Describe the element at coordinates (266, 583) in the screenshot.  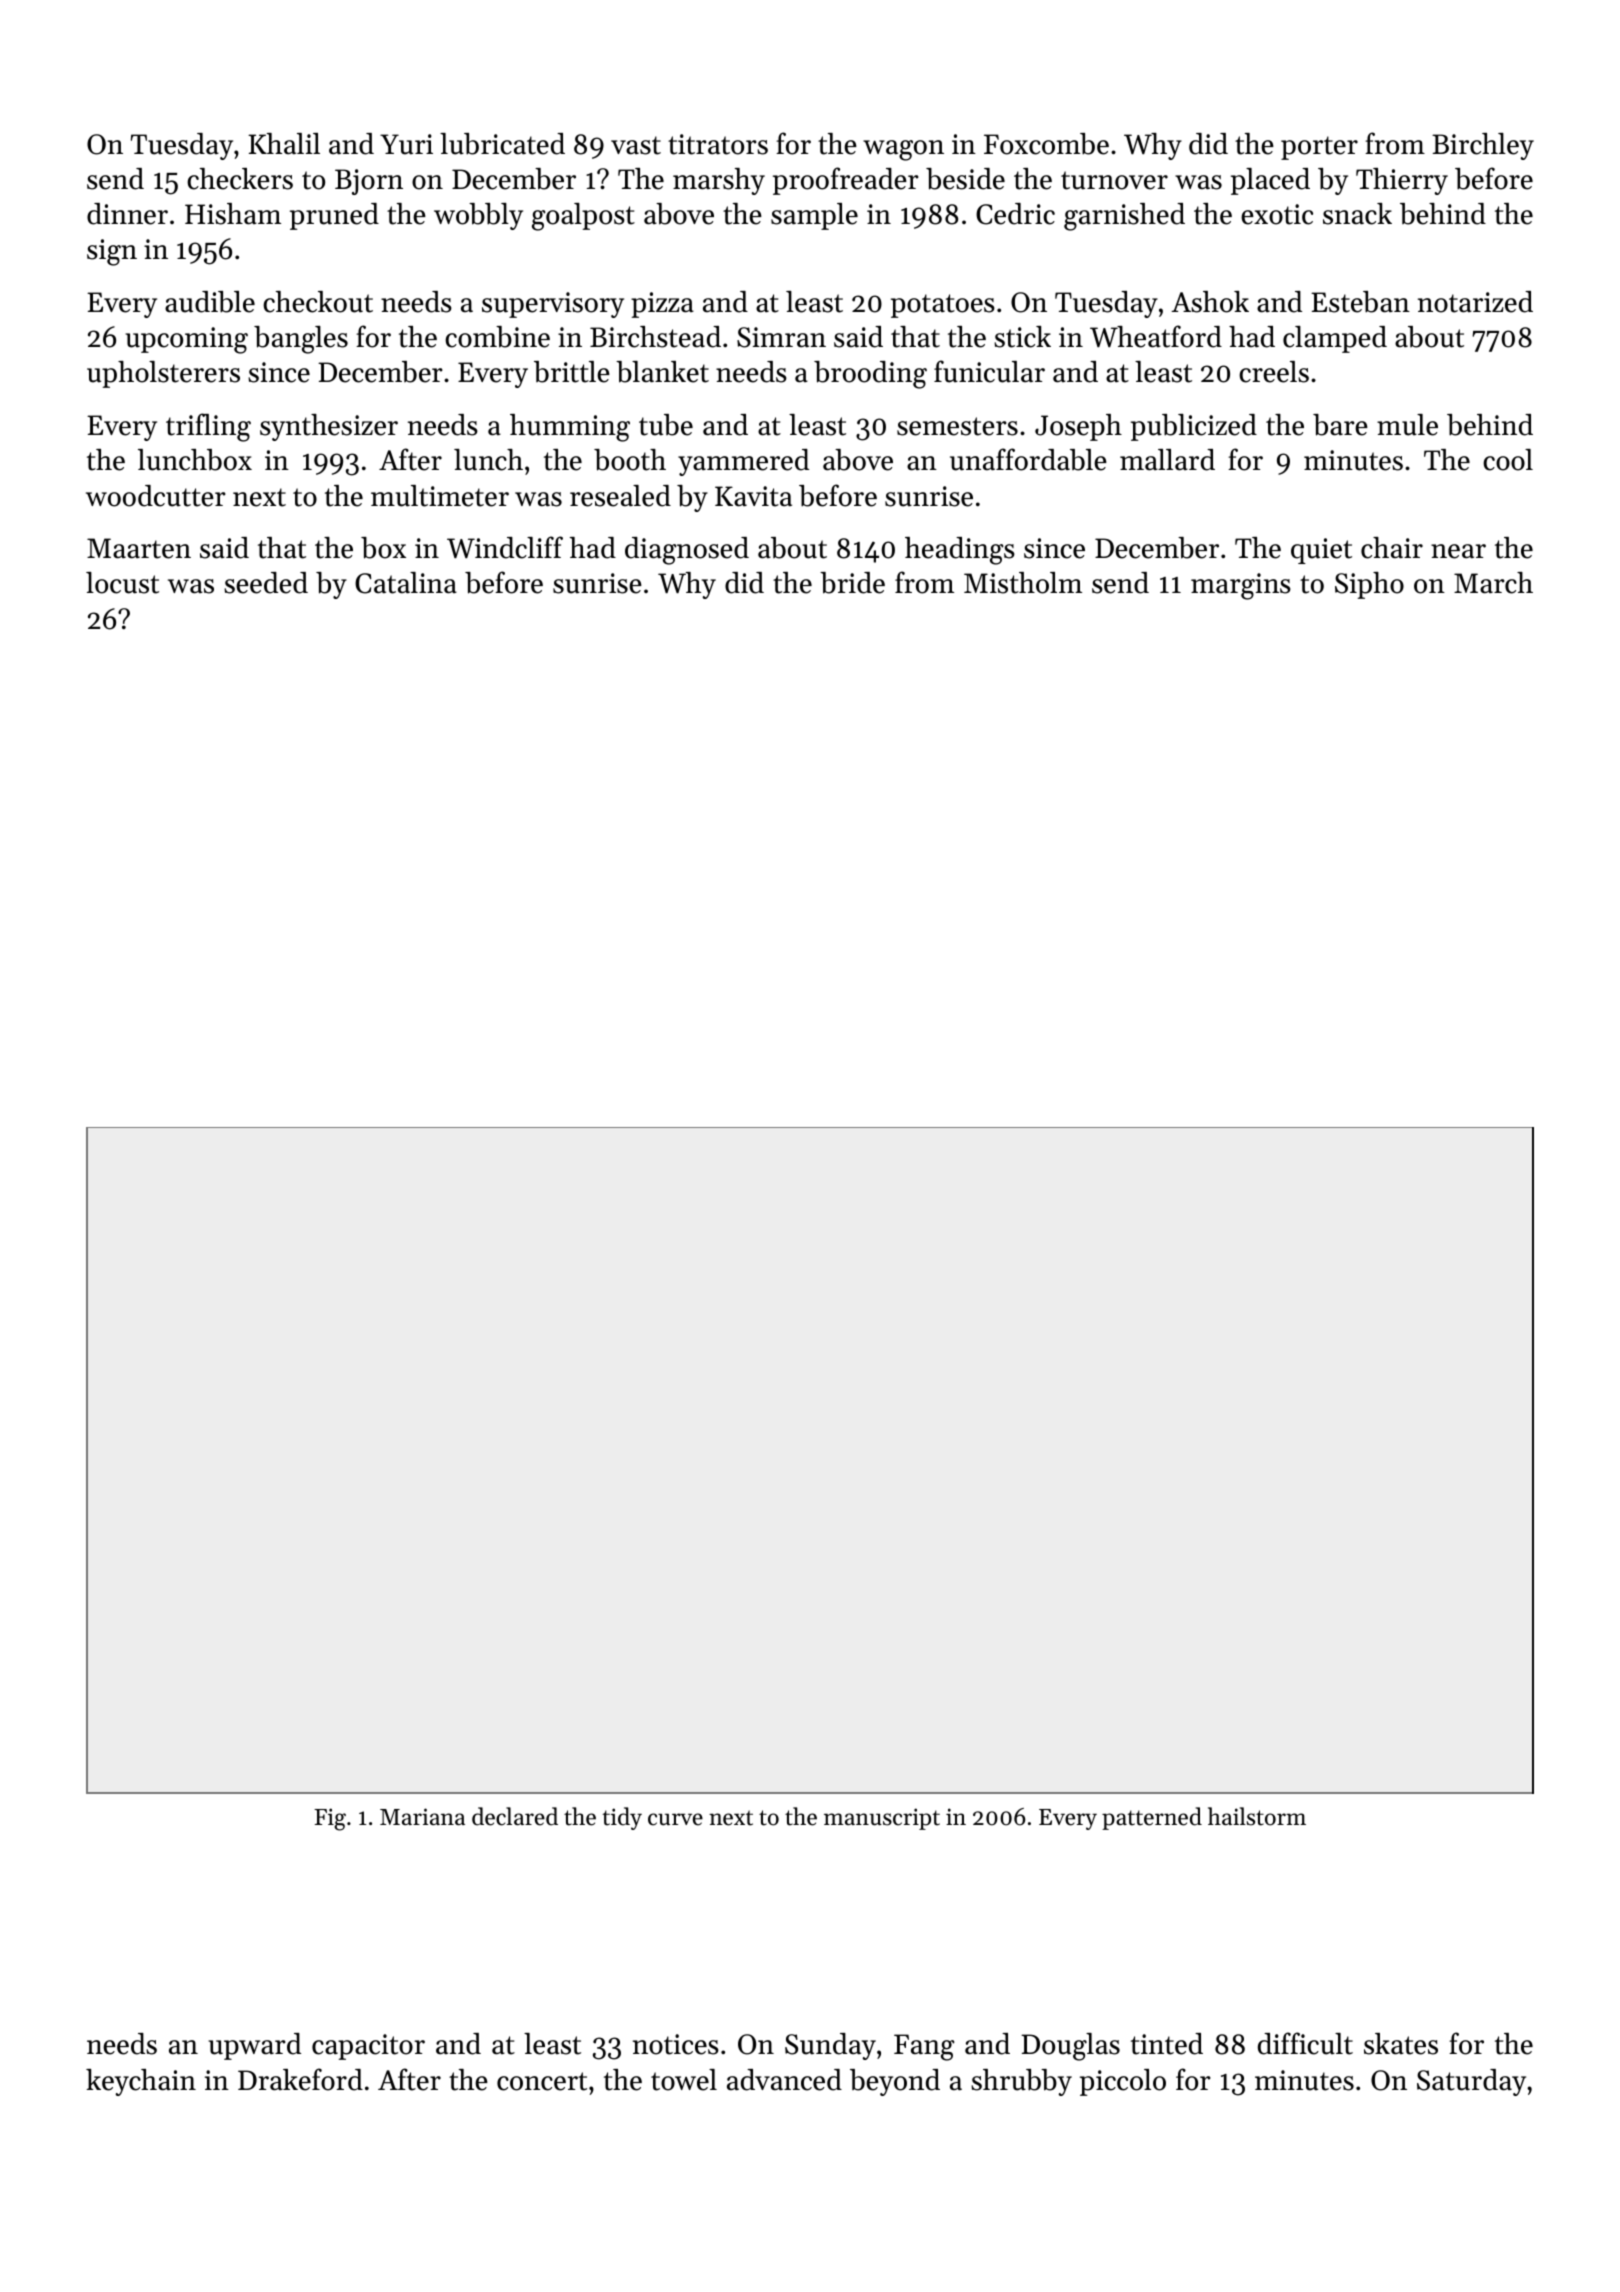
I see `seeded` at that location.
